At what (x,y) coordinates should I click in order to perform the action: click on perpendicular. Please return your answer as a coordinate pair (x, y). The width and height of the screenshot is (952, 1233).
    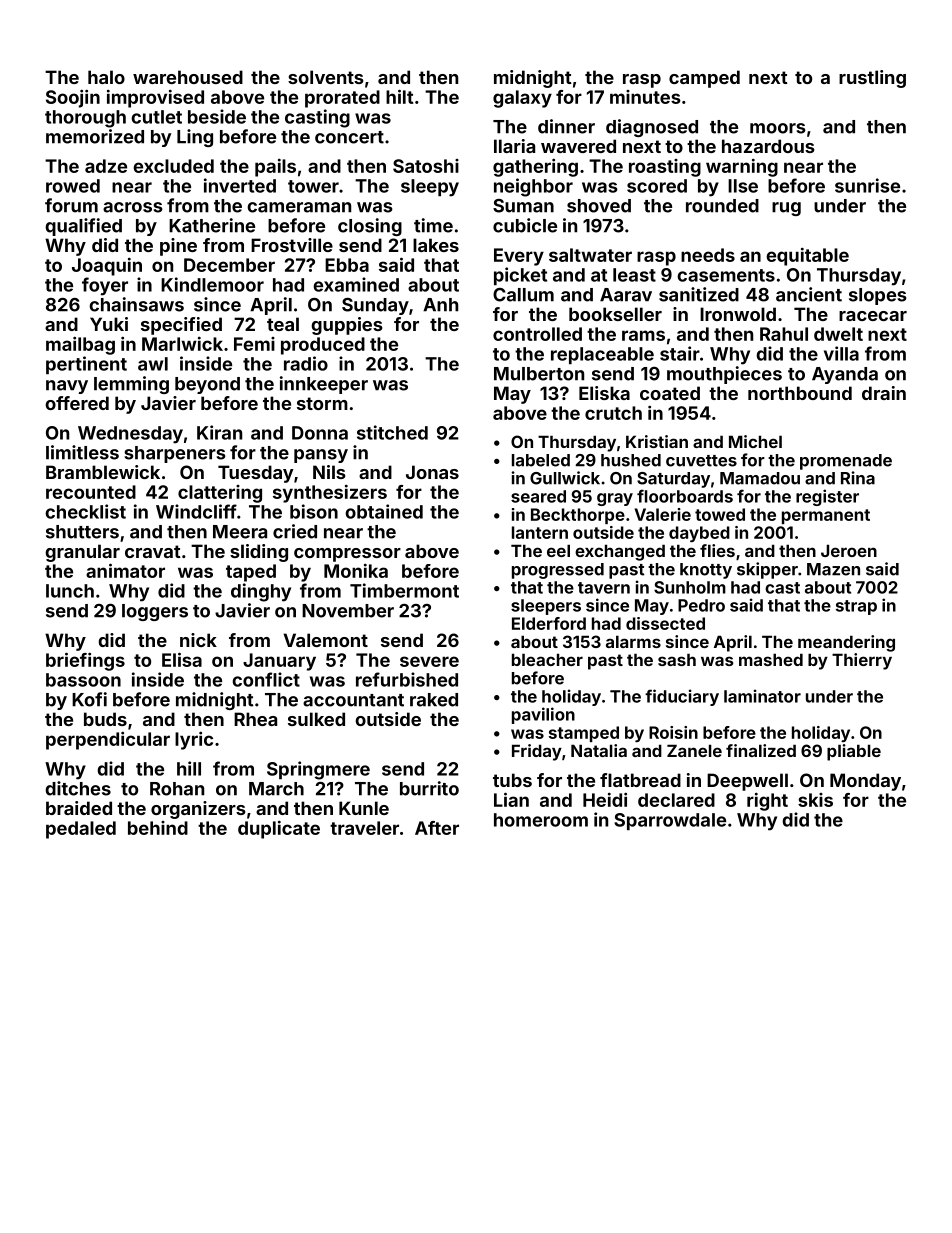
    Looking at the image, I should click on (108, 740).
